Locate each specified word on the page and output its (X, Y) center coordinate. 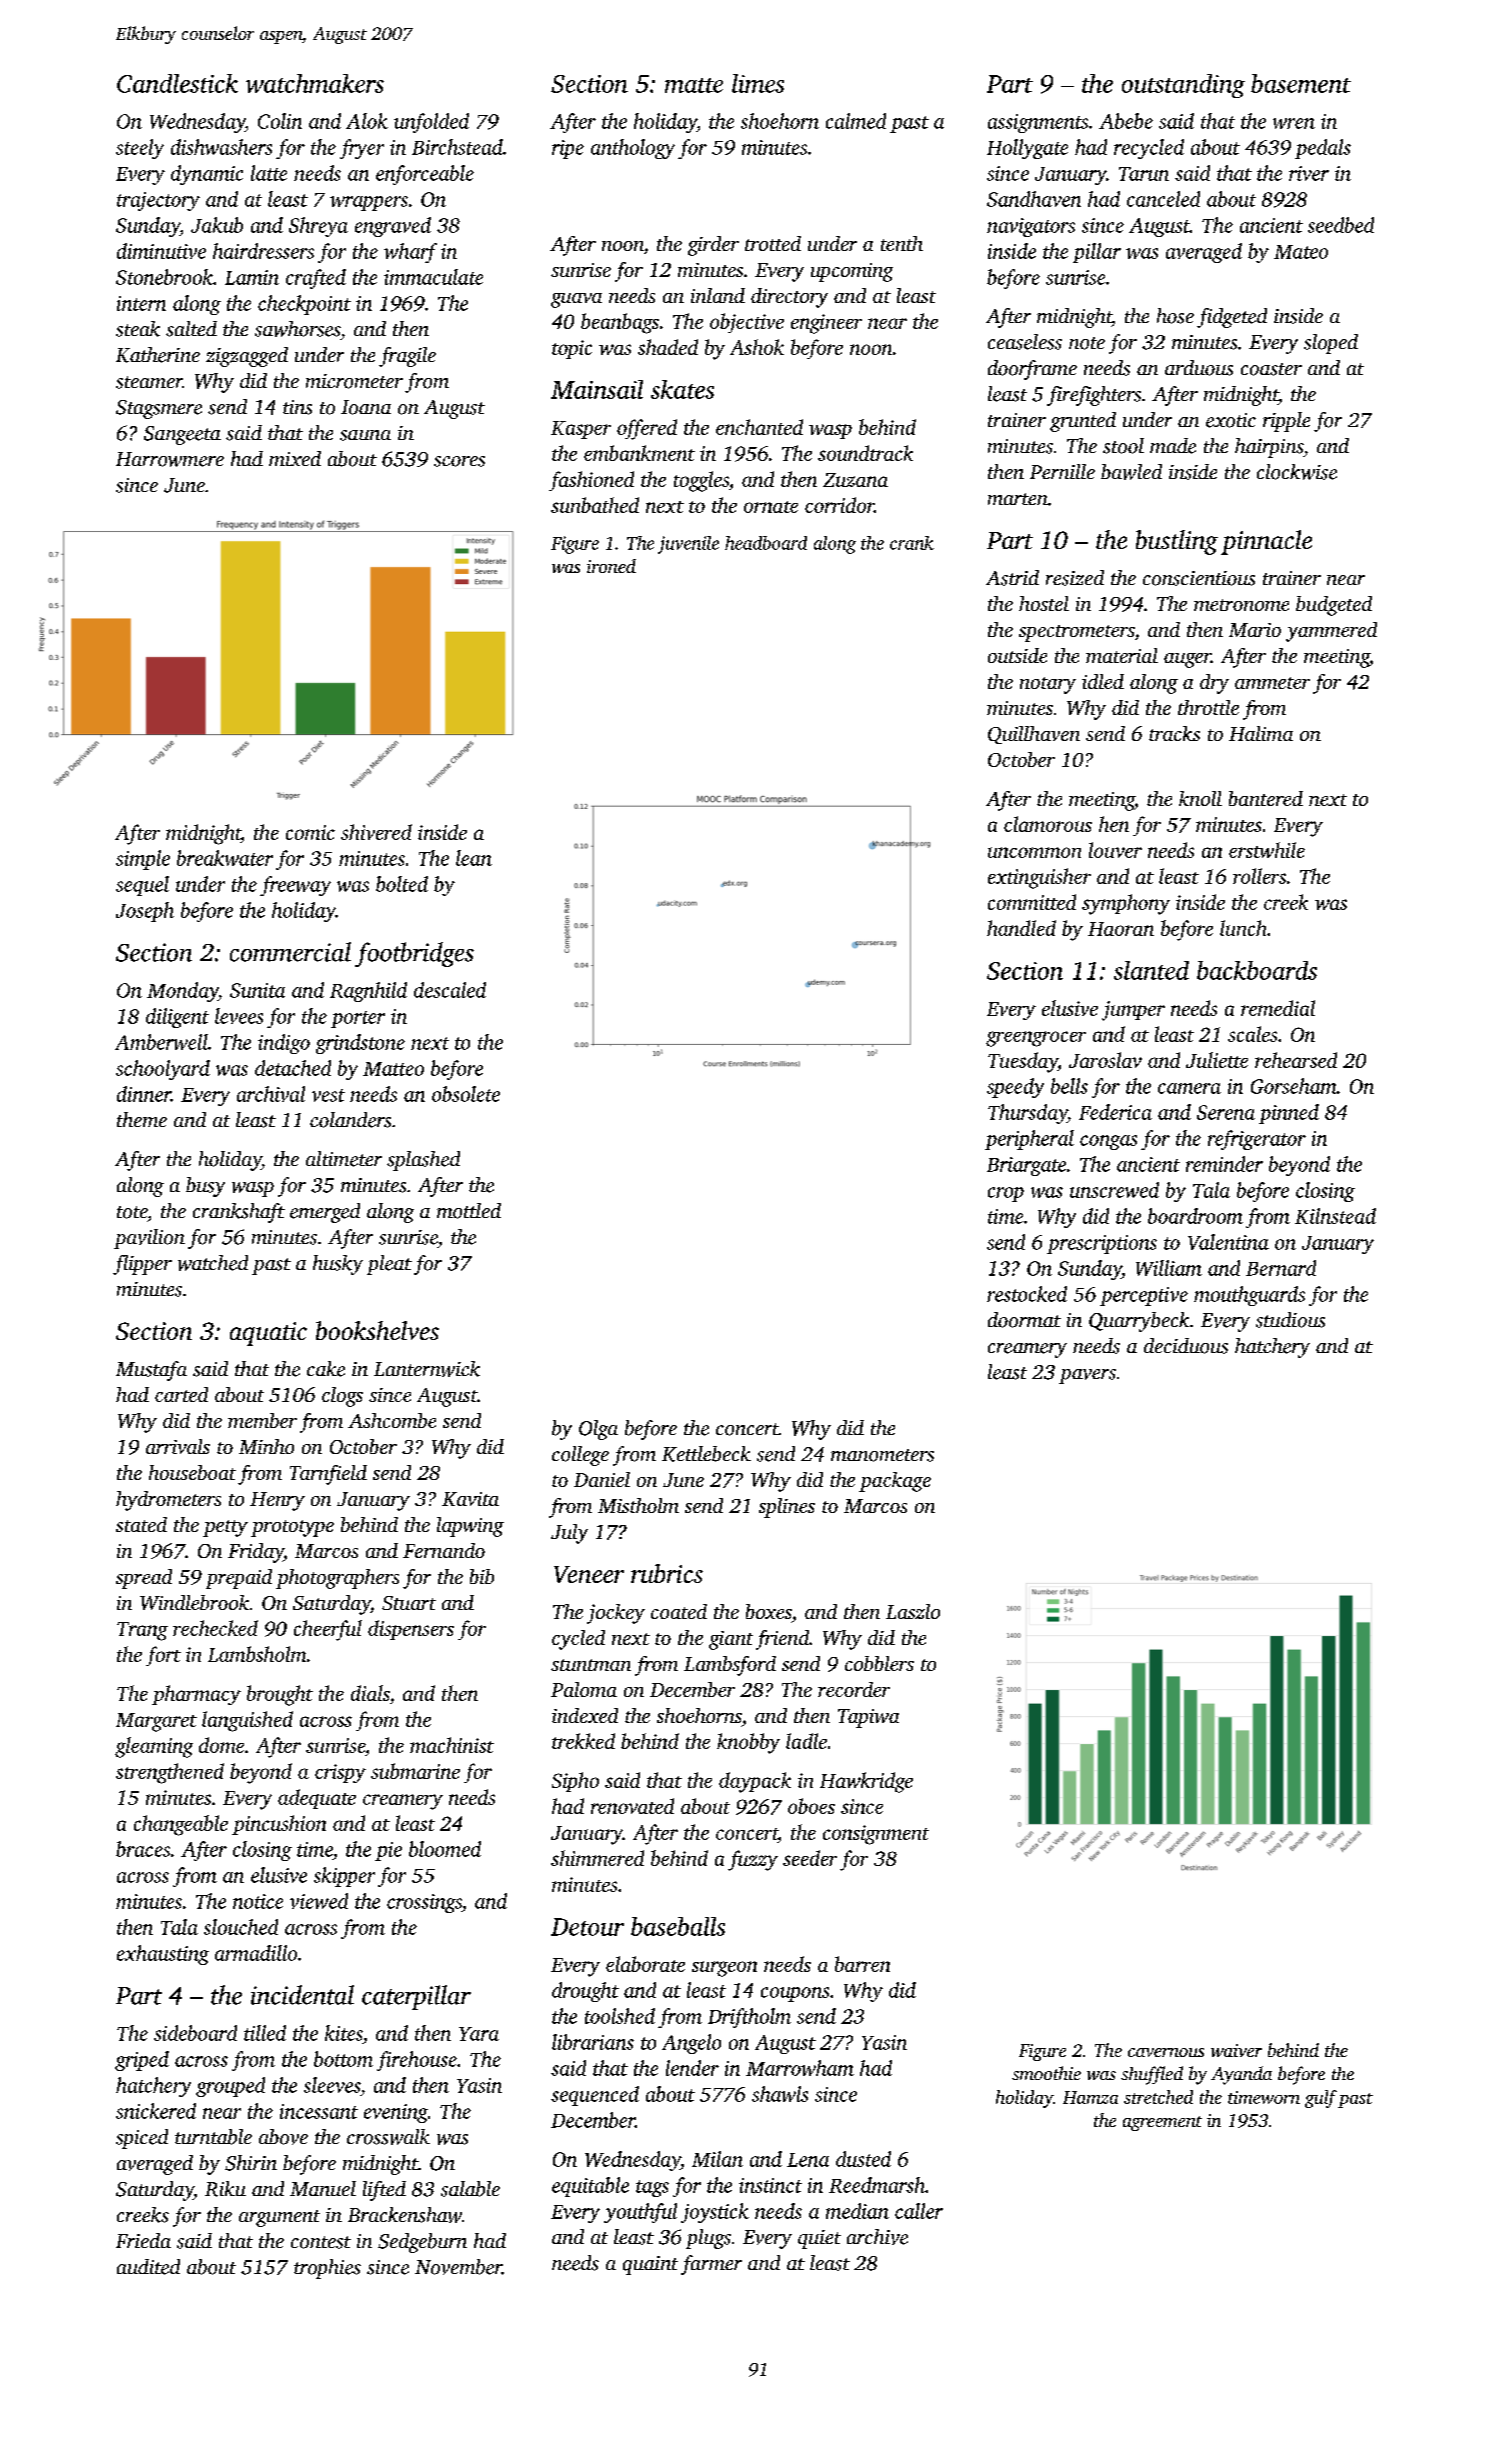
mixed (295, 458)
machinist (452, 1745)
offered (647, 429)
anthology (633, 149)
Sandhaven (1034, 199)
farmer (711, 2265)
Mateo (1301, 252)
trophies (327, 2269)
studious (1290, 1320)
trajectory (158, 201)
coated (679, 1611)
